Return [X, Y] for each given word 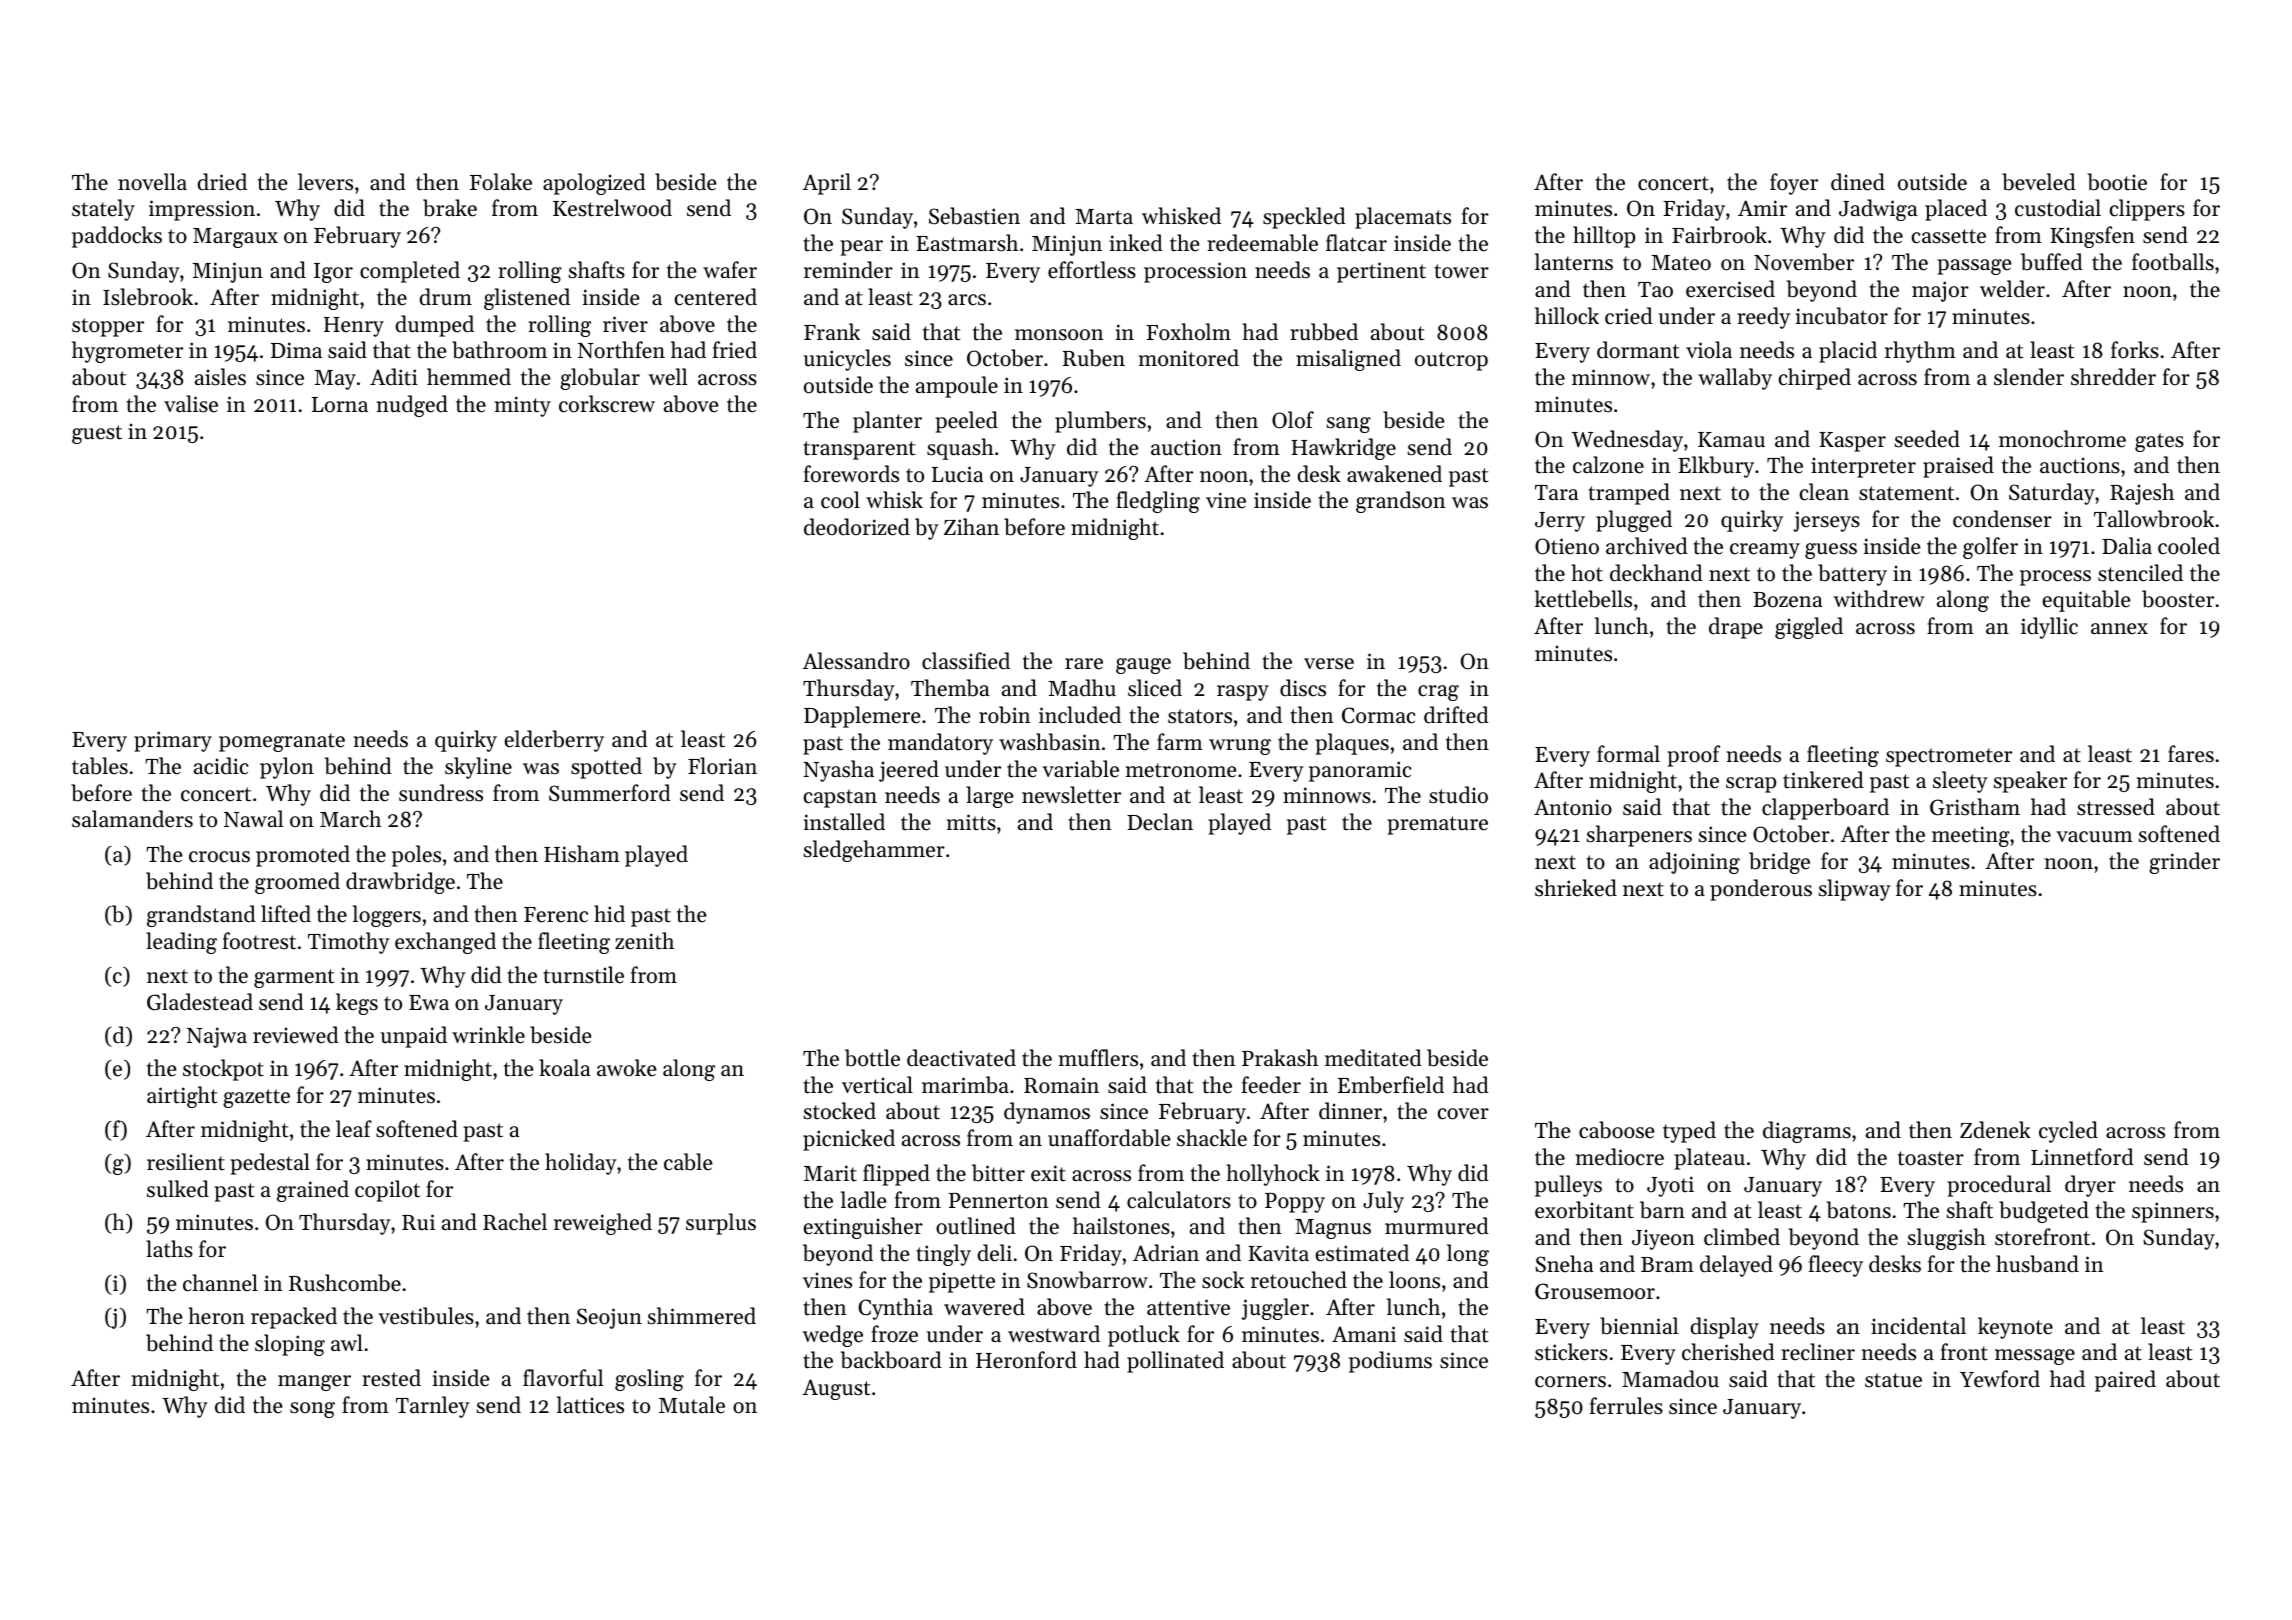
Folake [501, 182]
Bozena [1787, 600]
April [827, 184]
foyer [1794, 184]
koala [564, 1068]
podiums [1390, 1362]
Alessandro [856, 661]
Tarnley [433, 1407]
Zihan [971, 526]
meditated [1373, 1058]
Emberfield [1391, 1085]
